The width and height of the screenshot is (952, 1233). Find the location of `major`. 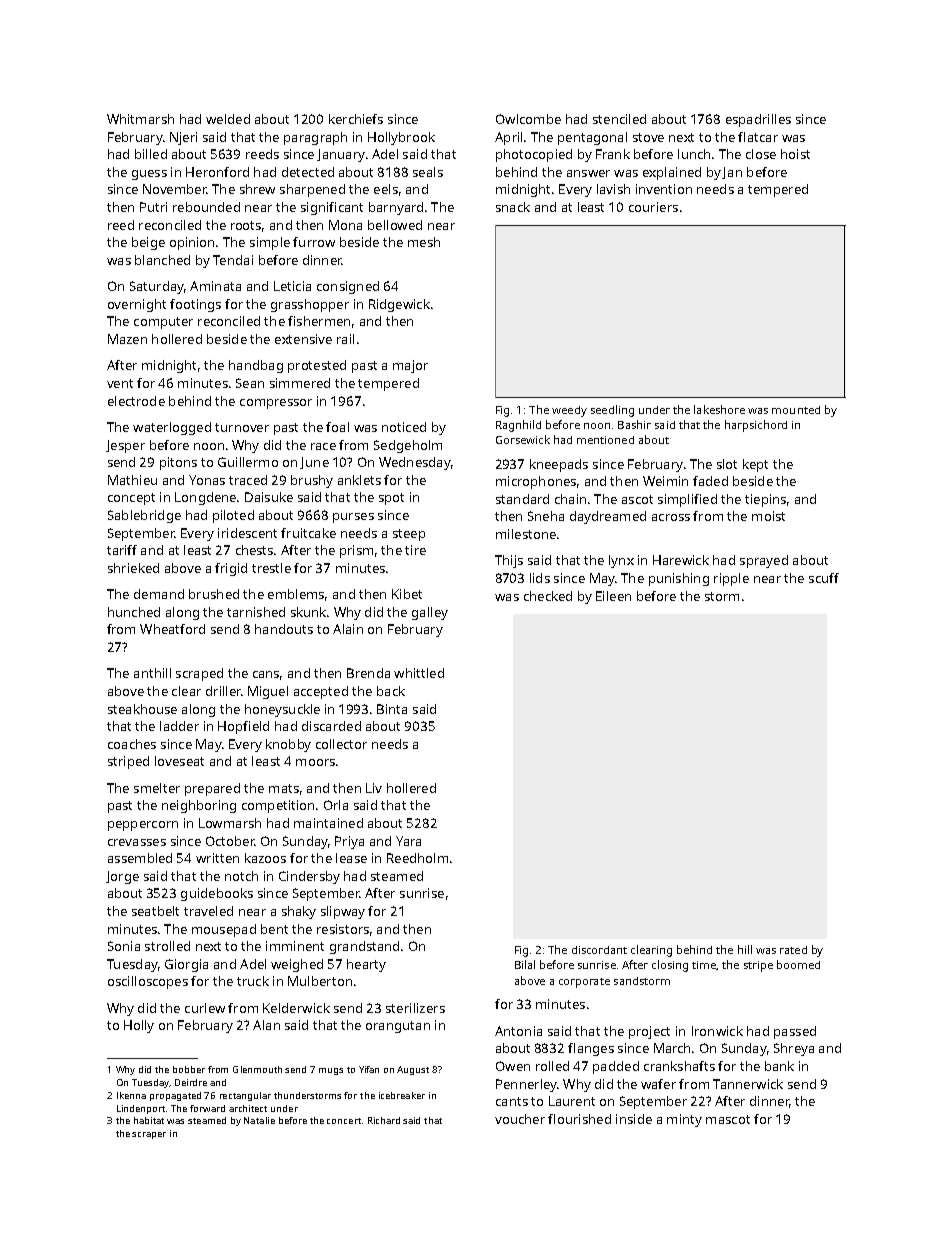

major is located at coordinates (410, 366).
